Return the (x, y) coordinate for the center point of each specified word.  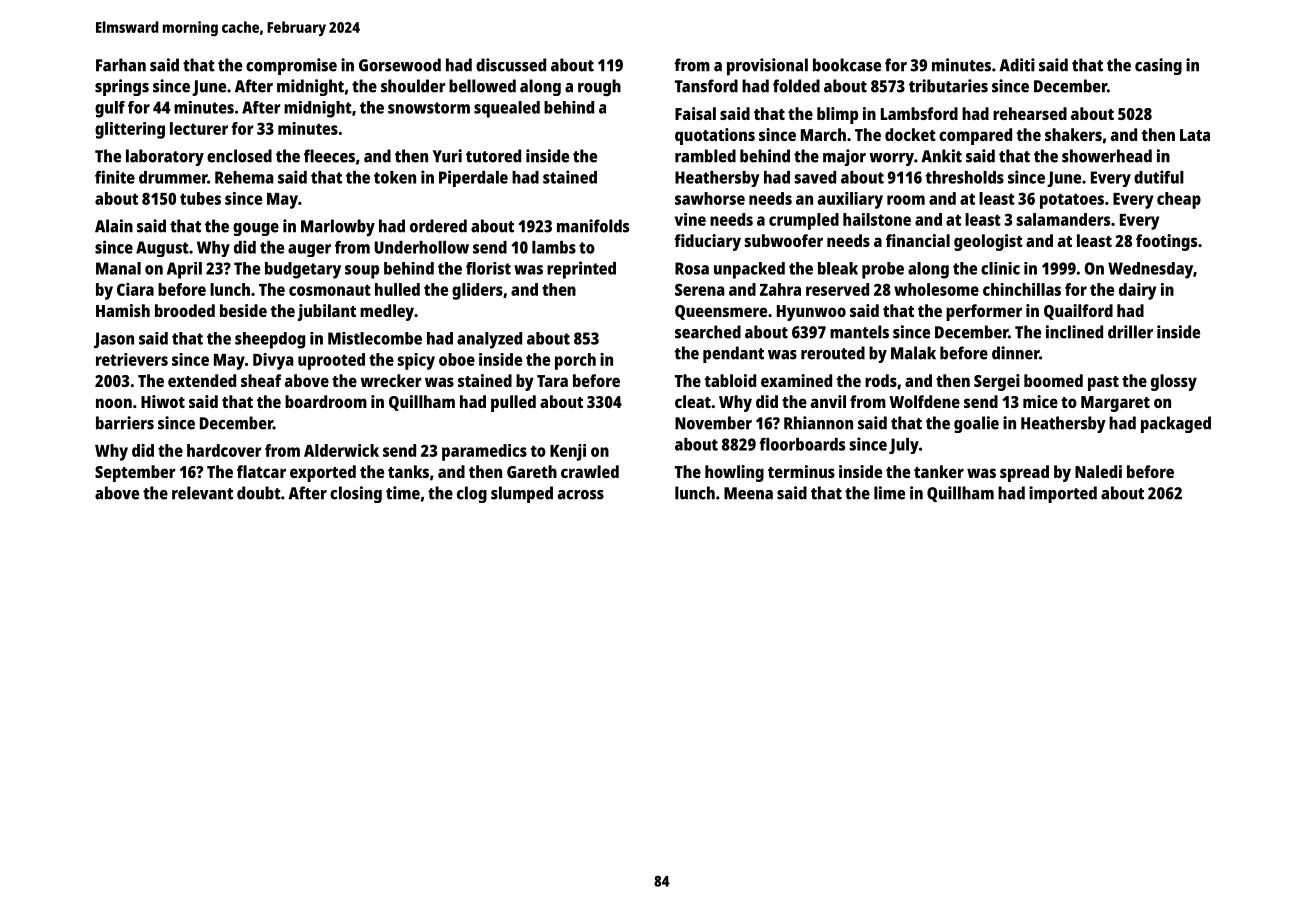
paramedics (484, 452)
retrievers (132, 359)
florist (488, 268)
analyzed (489, 340)
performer (984, 312)
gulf (110, 109)
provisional (767, 67)
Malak (913, 353)
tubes (200, 198)
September (135, 473)
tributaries (948, 86)
